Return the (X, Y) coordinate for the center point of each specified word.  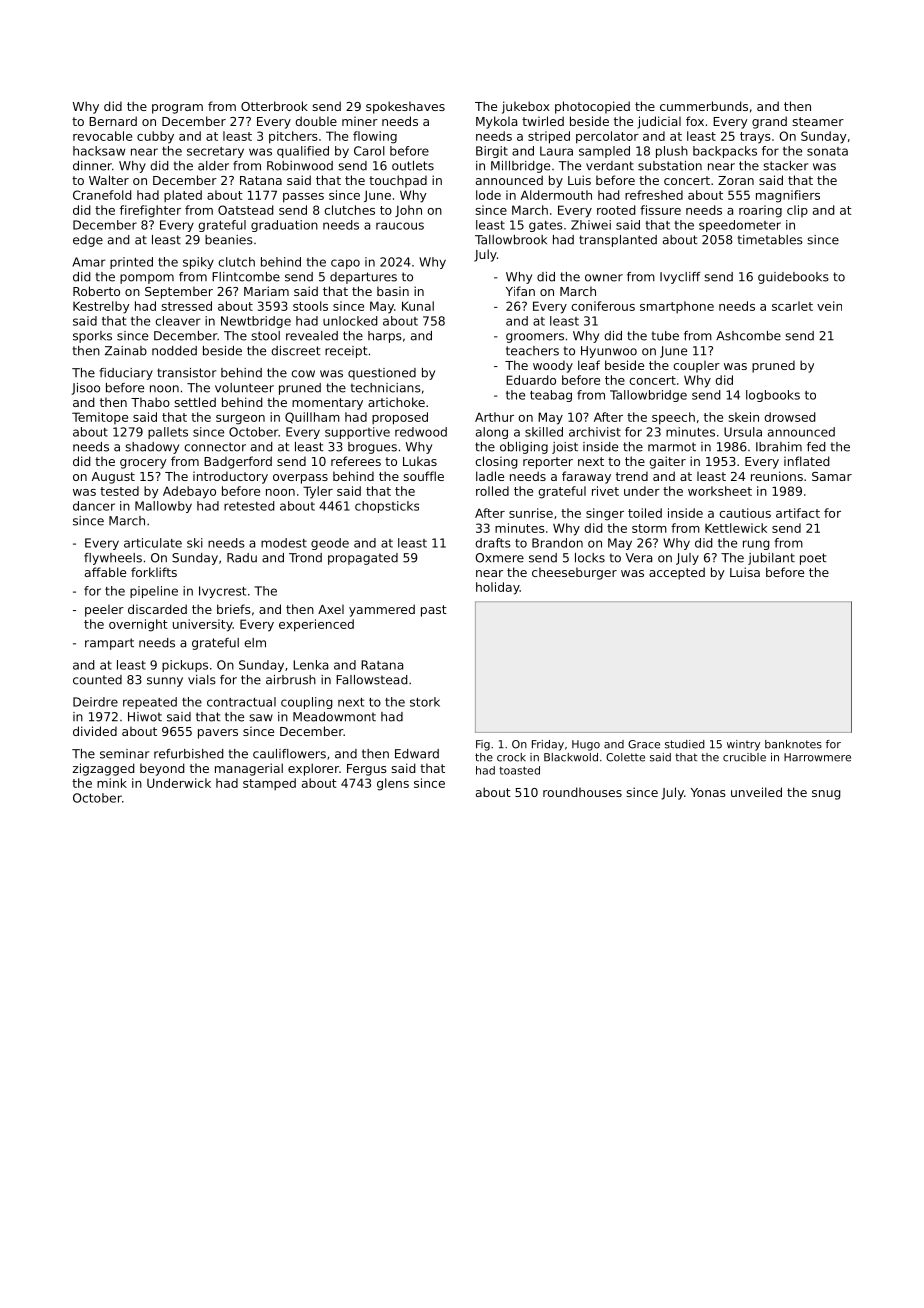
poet (813, 559)
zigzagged (104, 769)
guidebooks (793, 278)
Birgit (492, 152)
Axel (331, 609)
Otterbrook (274, 106)
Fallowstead (372, 680)
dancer (94, 506)
